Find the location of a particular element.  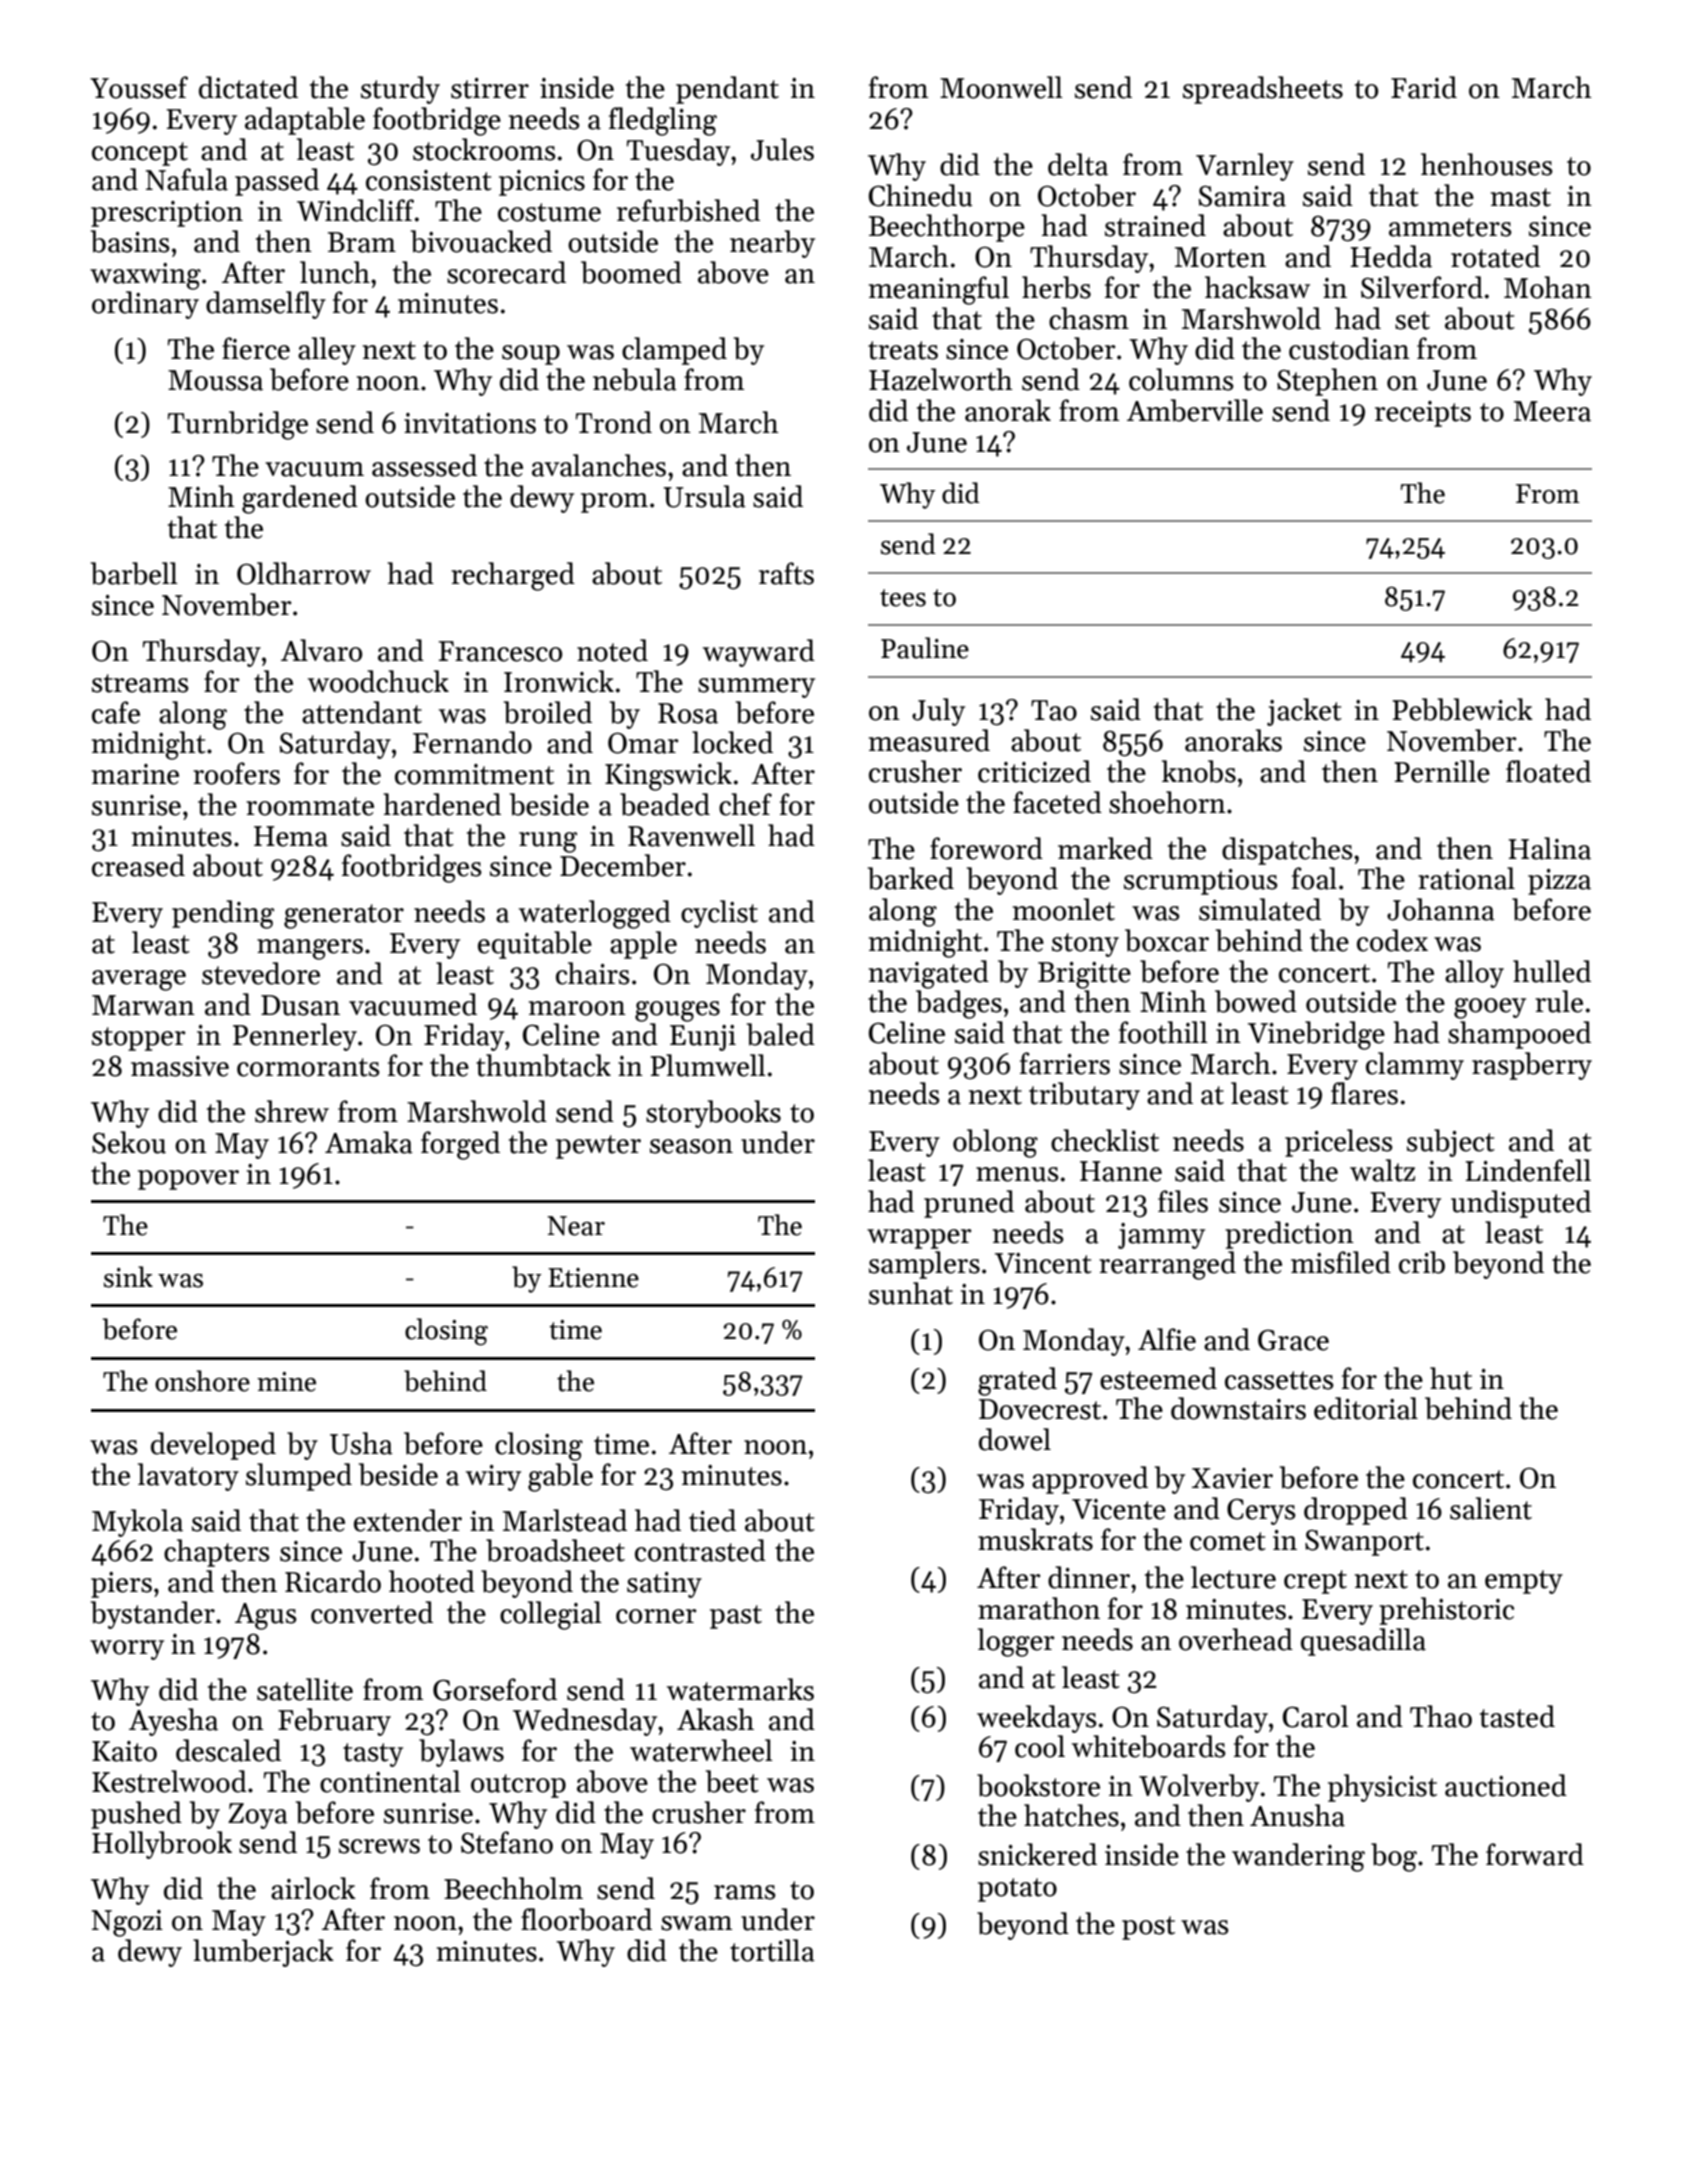

faceted is located at coordinates (1057, 802).
